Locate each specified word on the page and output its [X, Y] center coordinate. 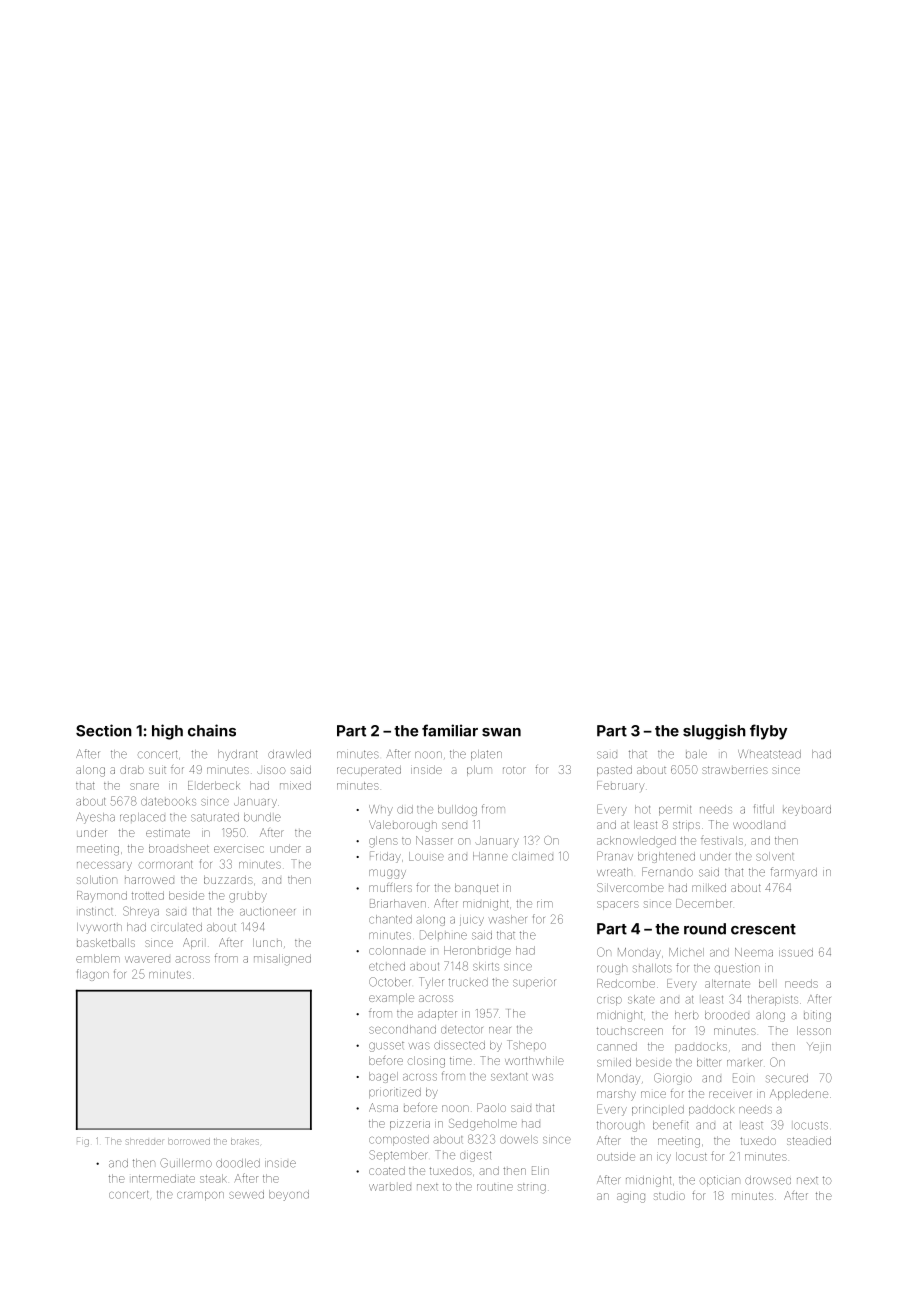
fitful [764, 809]
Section [104, 730]
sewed [246, 1194]
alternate [727, 983]
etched [387, 966]
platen [486, 755]
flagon [93, 975]
